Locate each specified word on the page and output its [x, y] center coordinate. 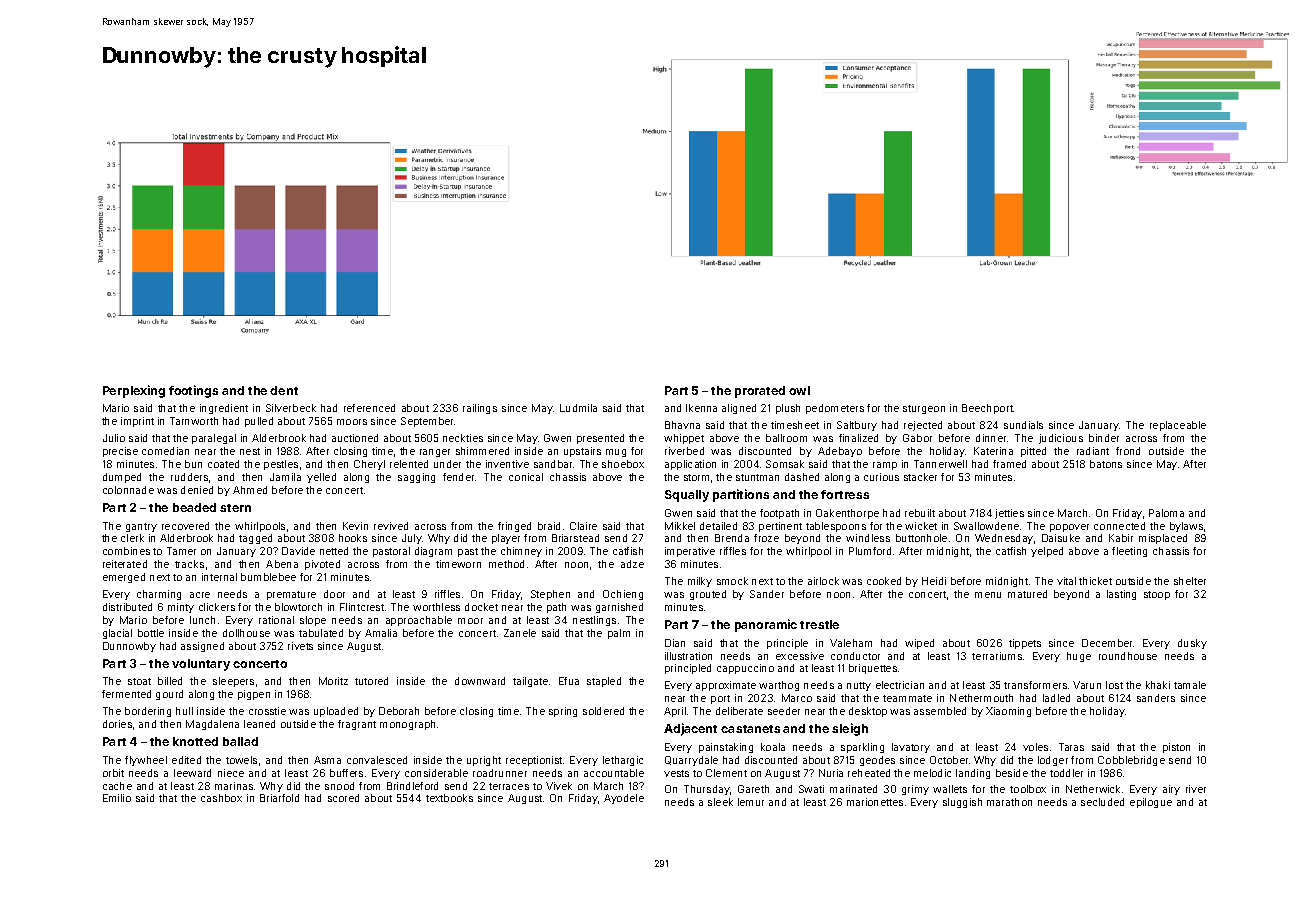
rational [276, 620]
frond [1128, 451]
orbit [113, 773]
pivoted [322, 565]
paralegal [214, 439]
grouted [708, 595]
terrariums [997, 656]
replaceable [1178, 426]
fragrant [357, 725]
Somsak [785, 464]
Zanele [520, 633]
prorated [760, 392]
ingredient [224, 409]
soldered [603, 711]
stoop [1157, 595]
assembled [940, 711]
